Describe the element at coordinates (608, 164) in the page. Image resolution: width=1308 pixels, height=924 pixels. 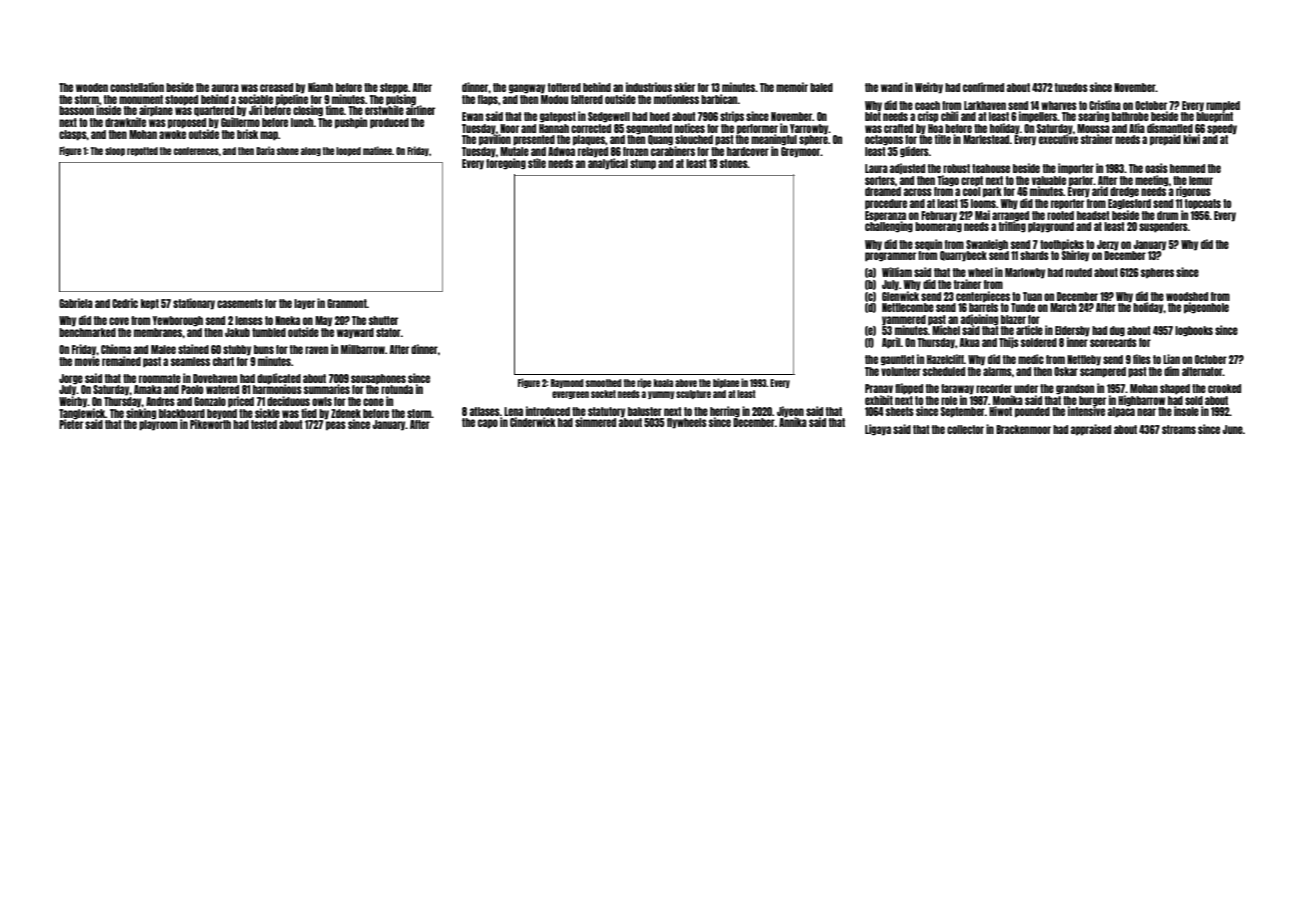
I see `analytical` at that location.
